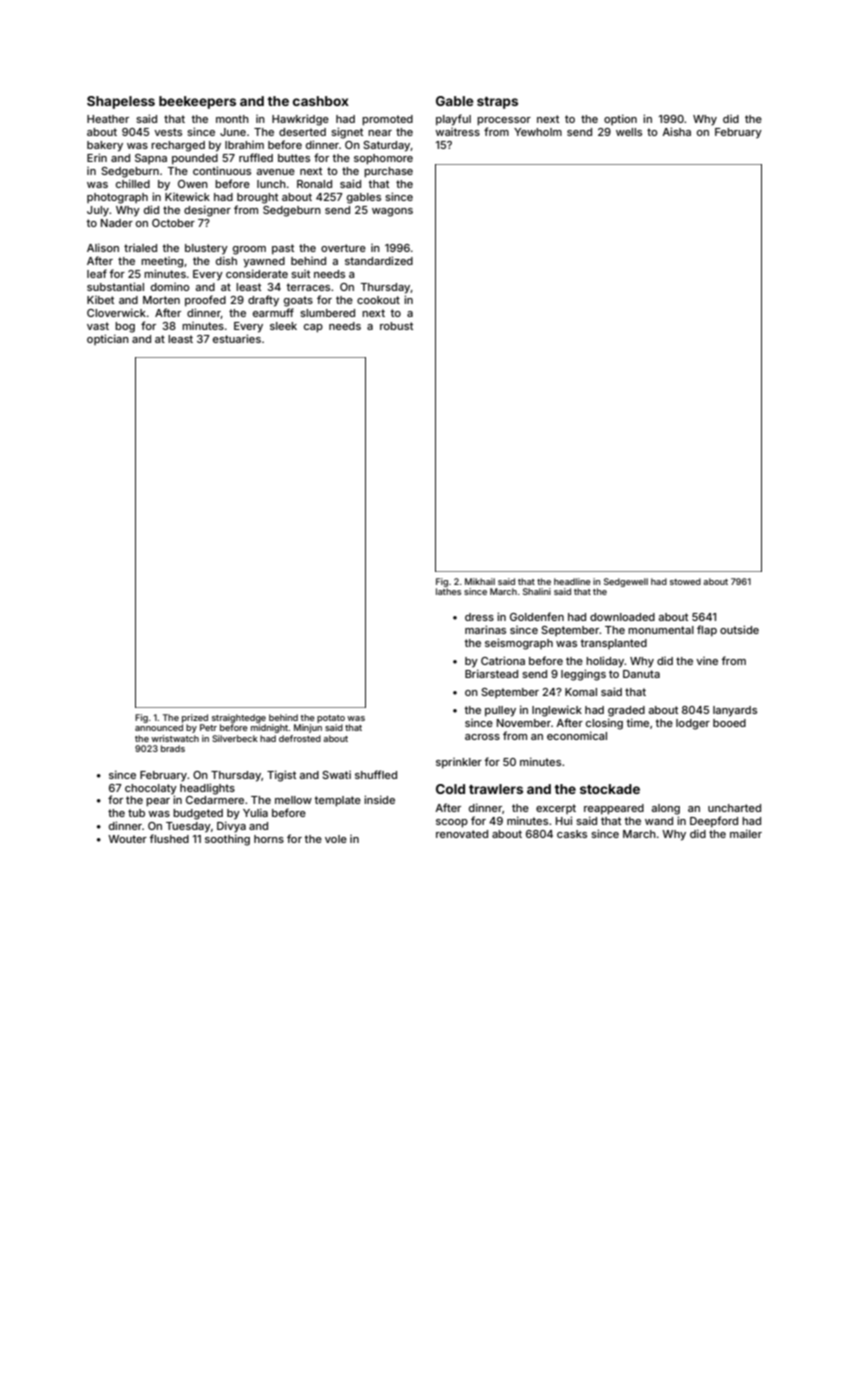 This screenshot has height=1400, width=849. I want to click on stowed, so click(685, 581).
